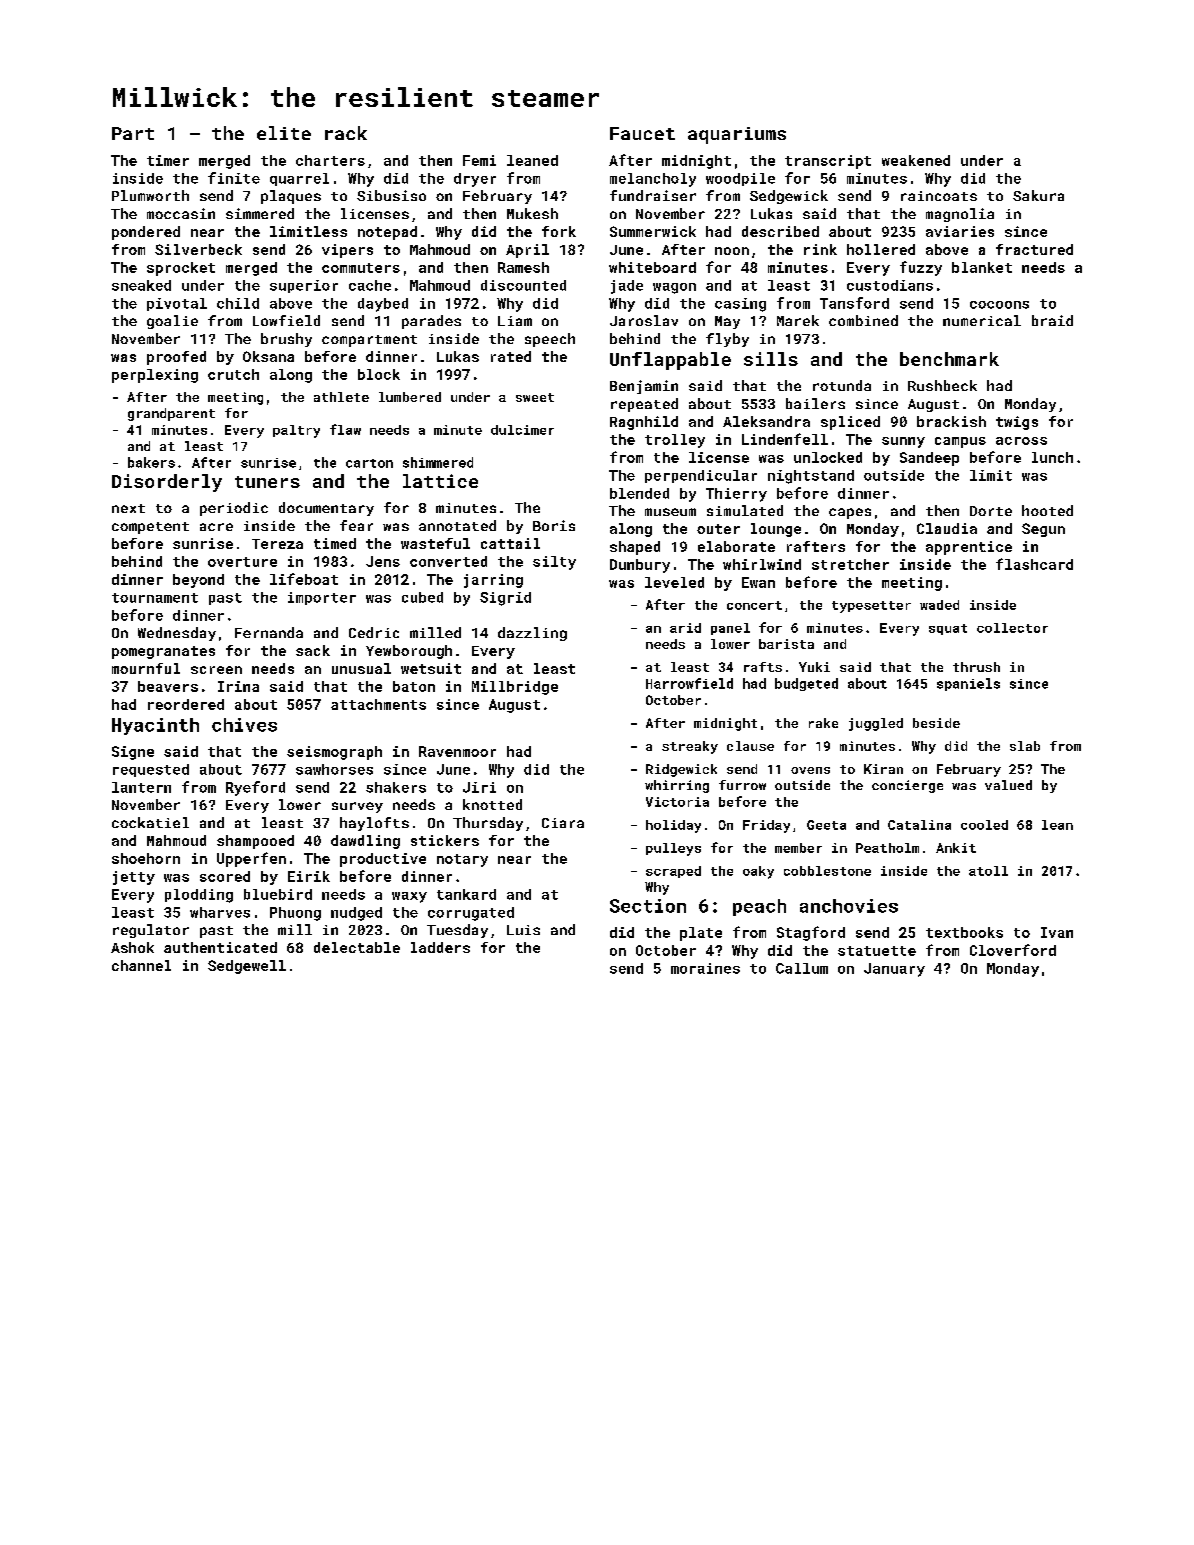 The height and width of the image is (1545, 1194). What do you see at coordinates (176, 358) in the image?
I see `proofed` at bounding box center [176, 358].
